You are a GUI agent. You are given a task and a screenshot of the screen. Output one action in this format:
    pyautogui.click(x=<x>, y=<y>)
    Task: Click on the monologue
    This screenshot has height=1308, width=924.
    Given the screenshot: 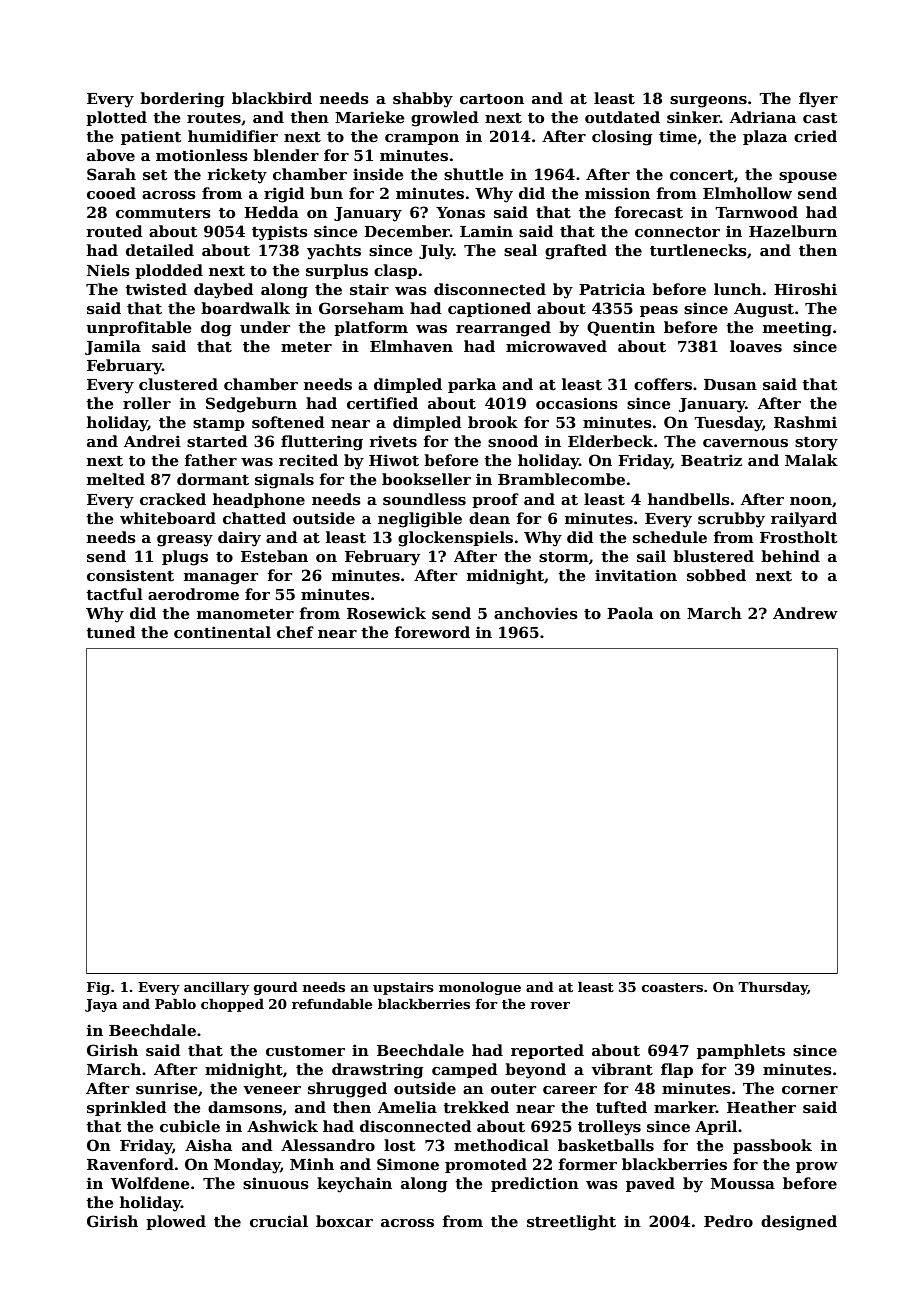 What is the action you would take?
    pyautogui.click(x=480, y=988)
